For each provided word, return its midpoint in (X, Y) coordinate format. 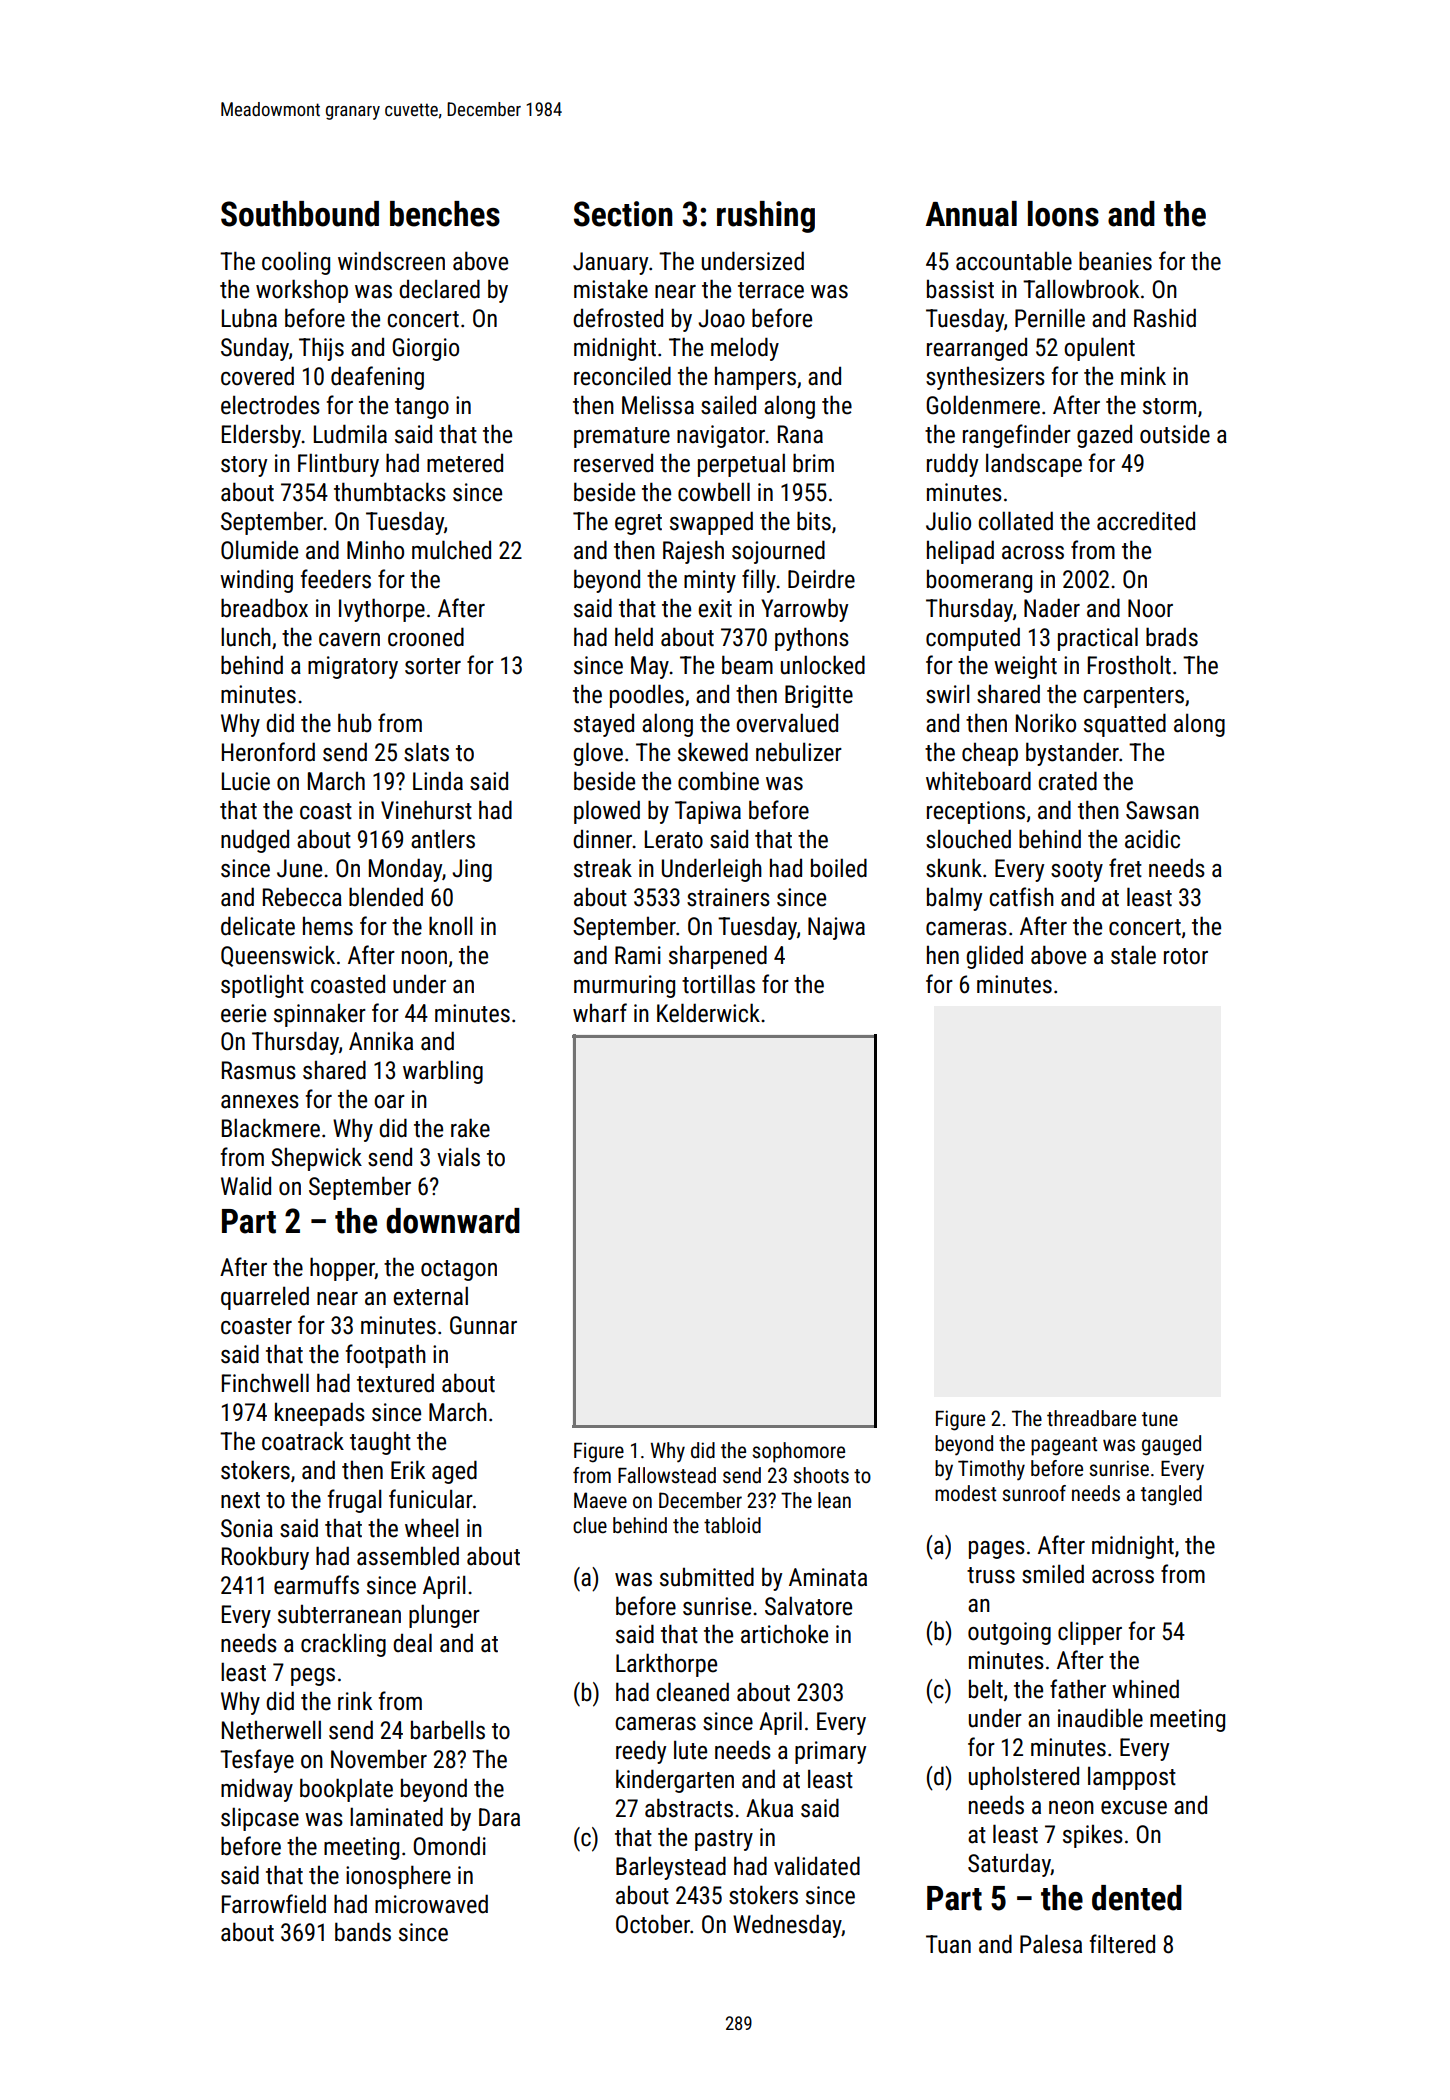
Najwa (836, 928)
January (610, 263)
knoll (451, 926)
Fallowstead (667, 1475)
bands (363, 1932)
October (653, 1924)
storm (1169, 406)
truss (991, 1575)
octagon (459, 1270)
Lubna (249, 318)
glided (994, 957)
